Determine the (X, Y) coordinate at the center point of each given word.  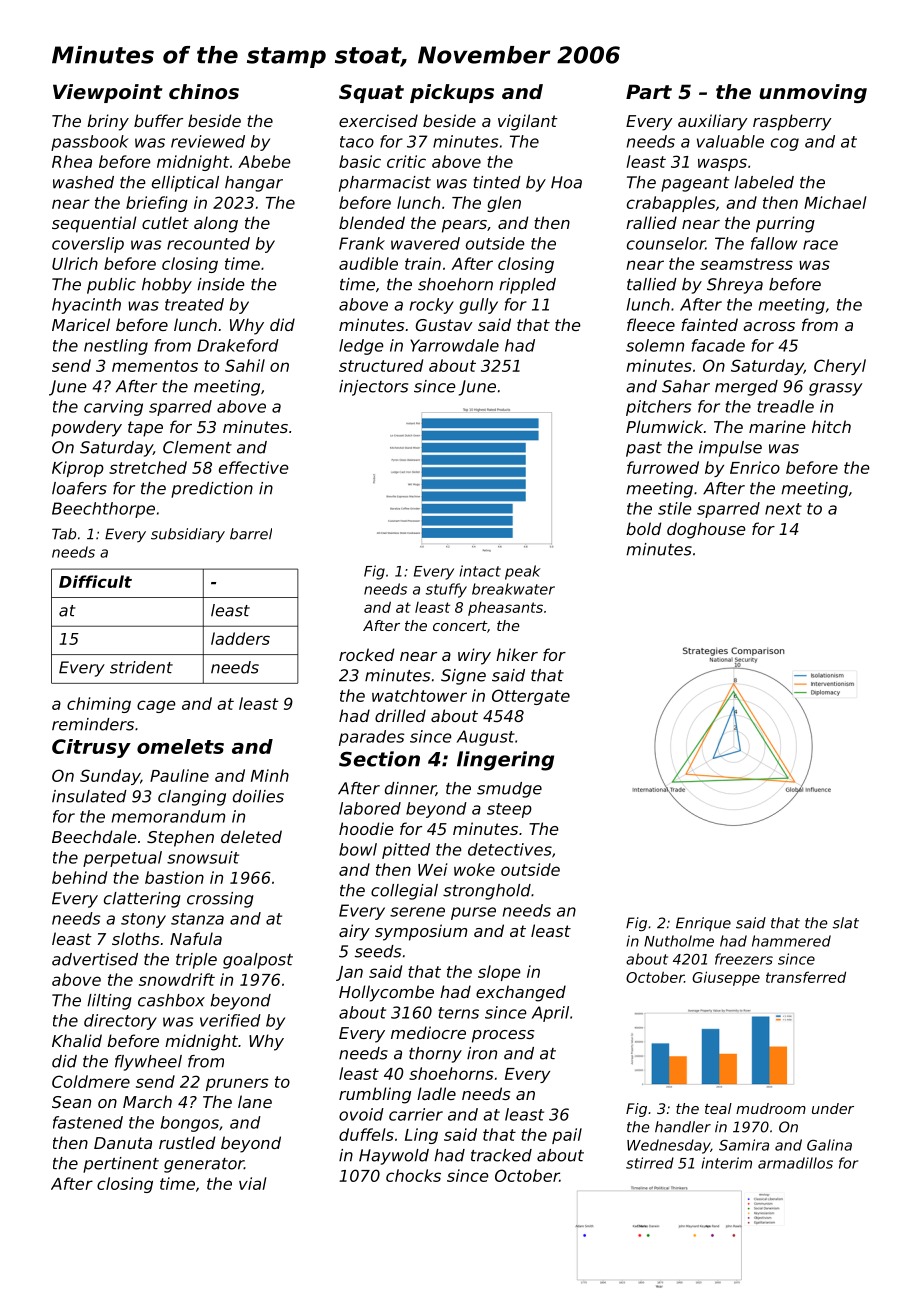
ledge (361, 347)
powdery (86, 428)
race (820, 245)
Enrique (703, 924)
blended (372, 222)
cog (785, 144)
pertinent (121, 1165)
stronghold (487, 892)
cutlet (165, 222)
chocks (413, 1175)
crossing (220, 900)
